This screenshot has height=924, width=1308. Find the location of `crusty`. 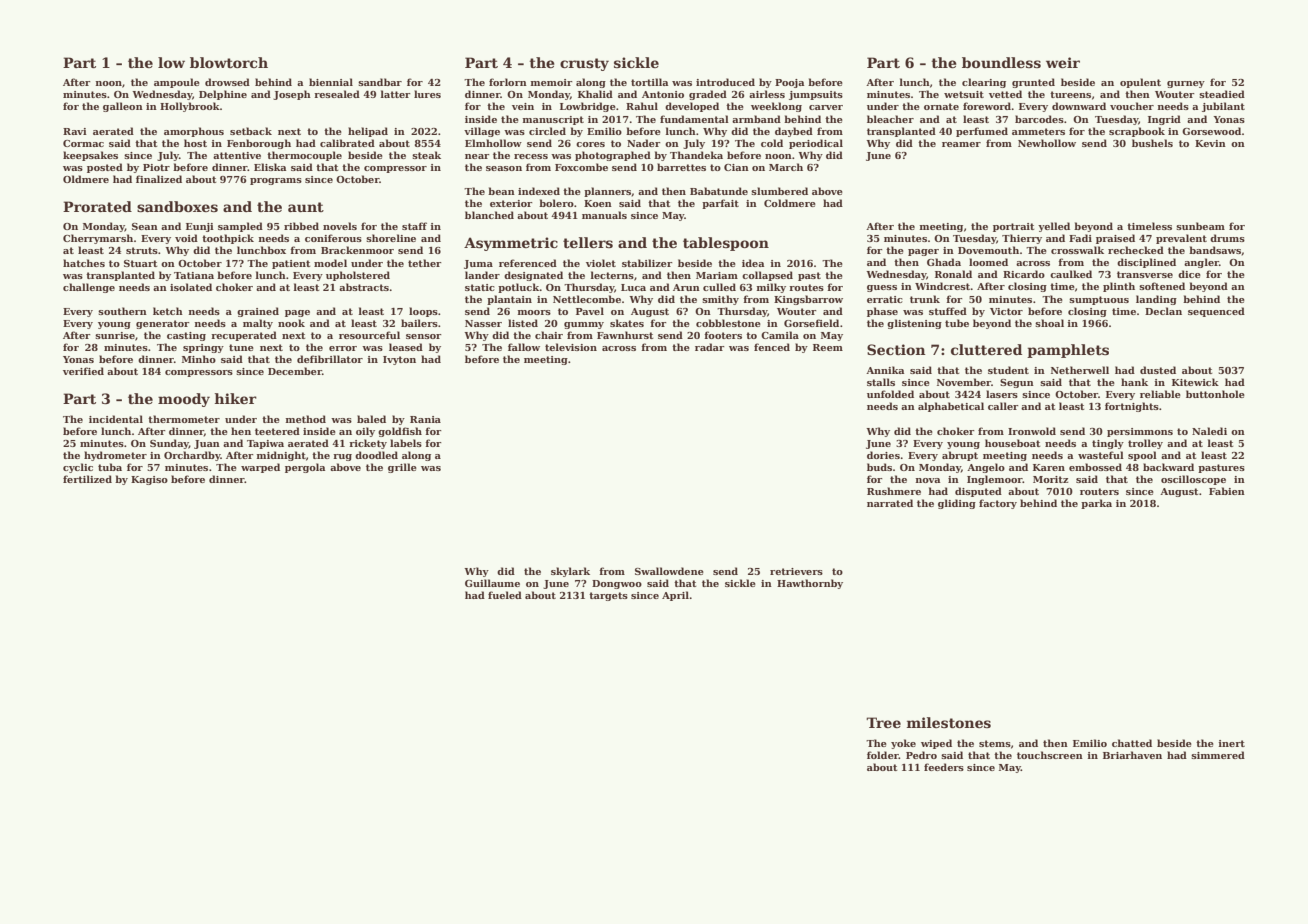

crusty is located at coordinates (584, 64).
